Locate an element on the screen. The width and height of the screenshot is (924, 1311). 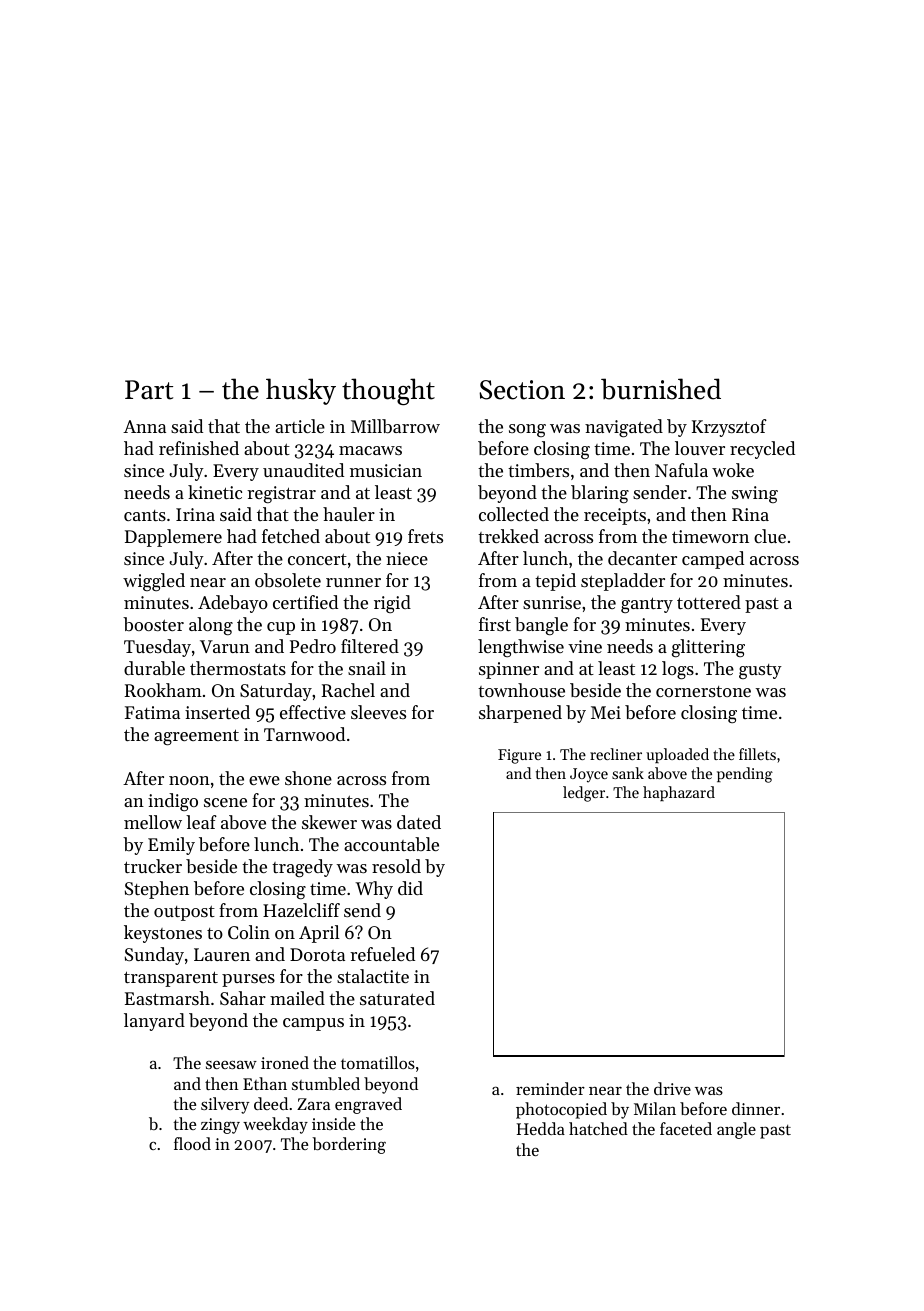
refueled is located at coordinates (382, 954).
